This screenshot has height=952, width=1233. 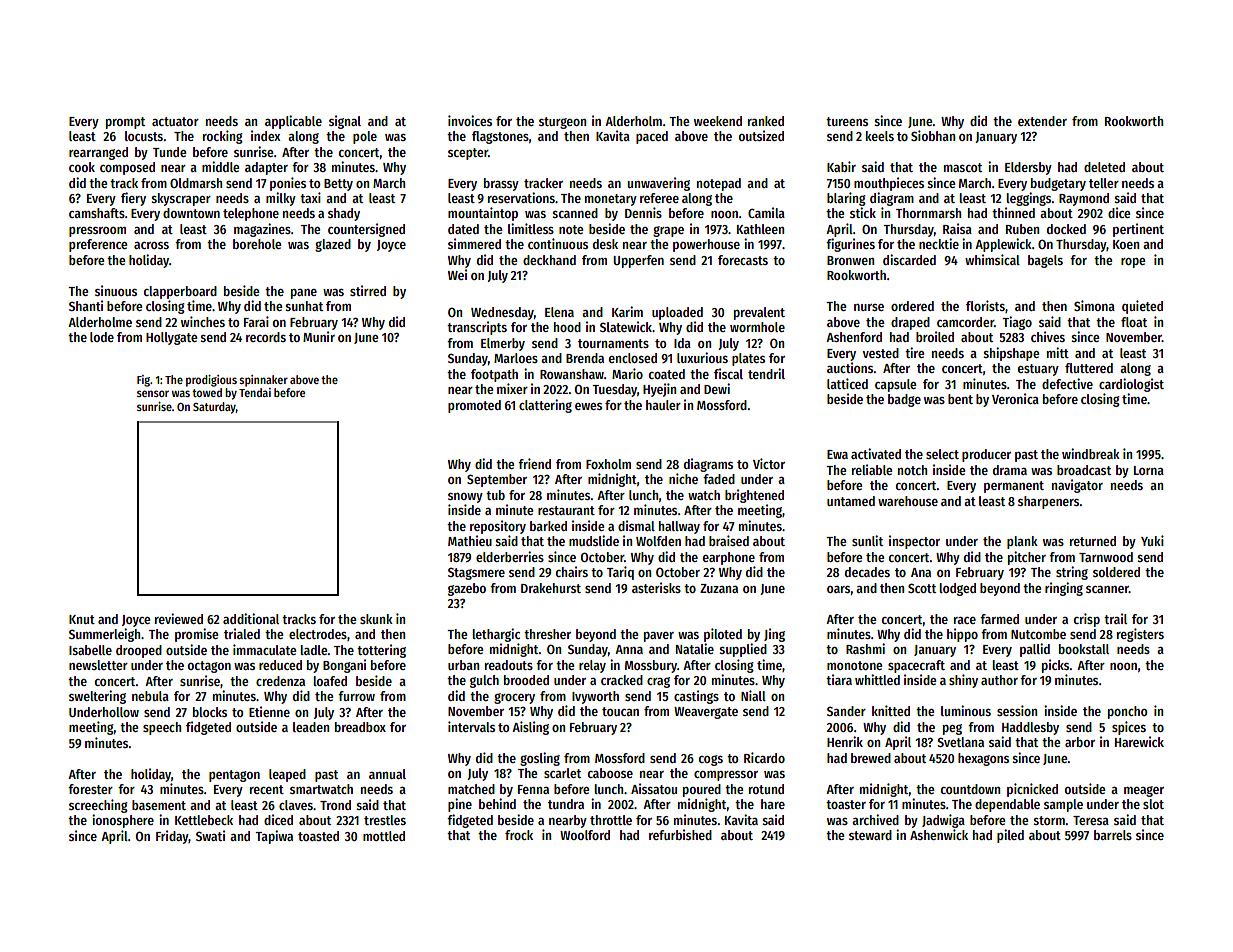 I want to click on sturgeon, so click(x=562, y=123).
